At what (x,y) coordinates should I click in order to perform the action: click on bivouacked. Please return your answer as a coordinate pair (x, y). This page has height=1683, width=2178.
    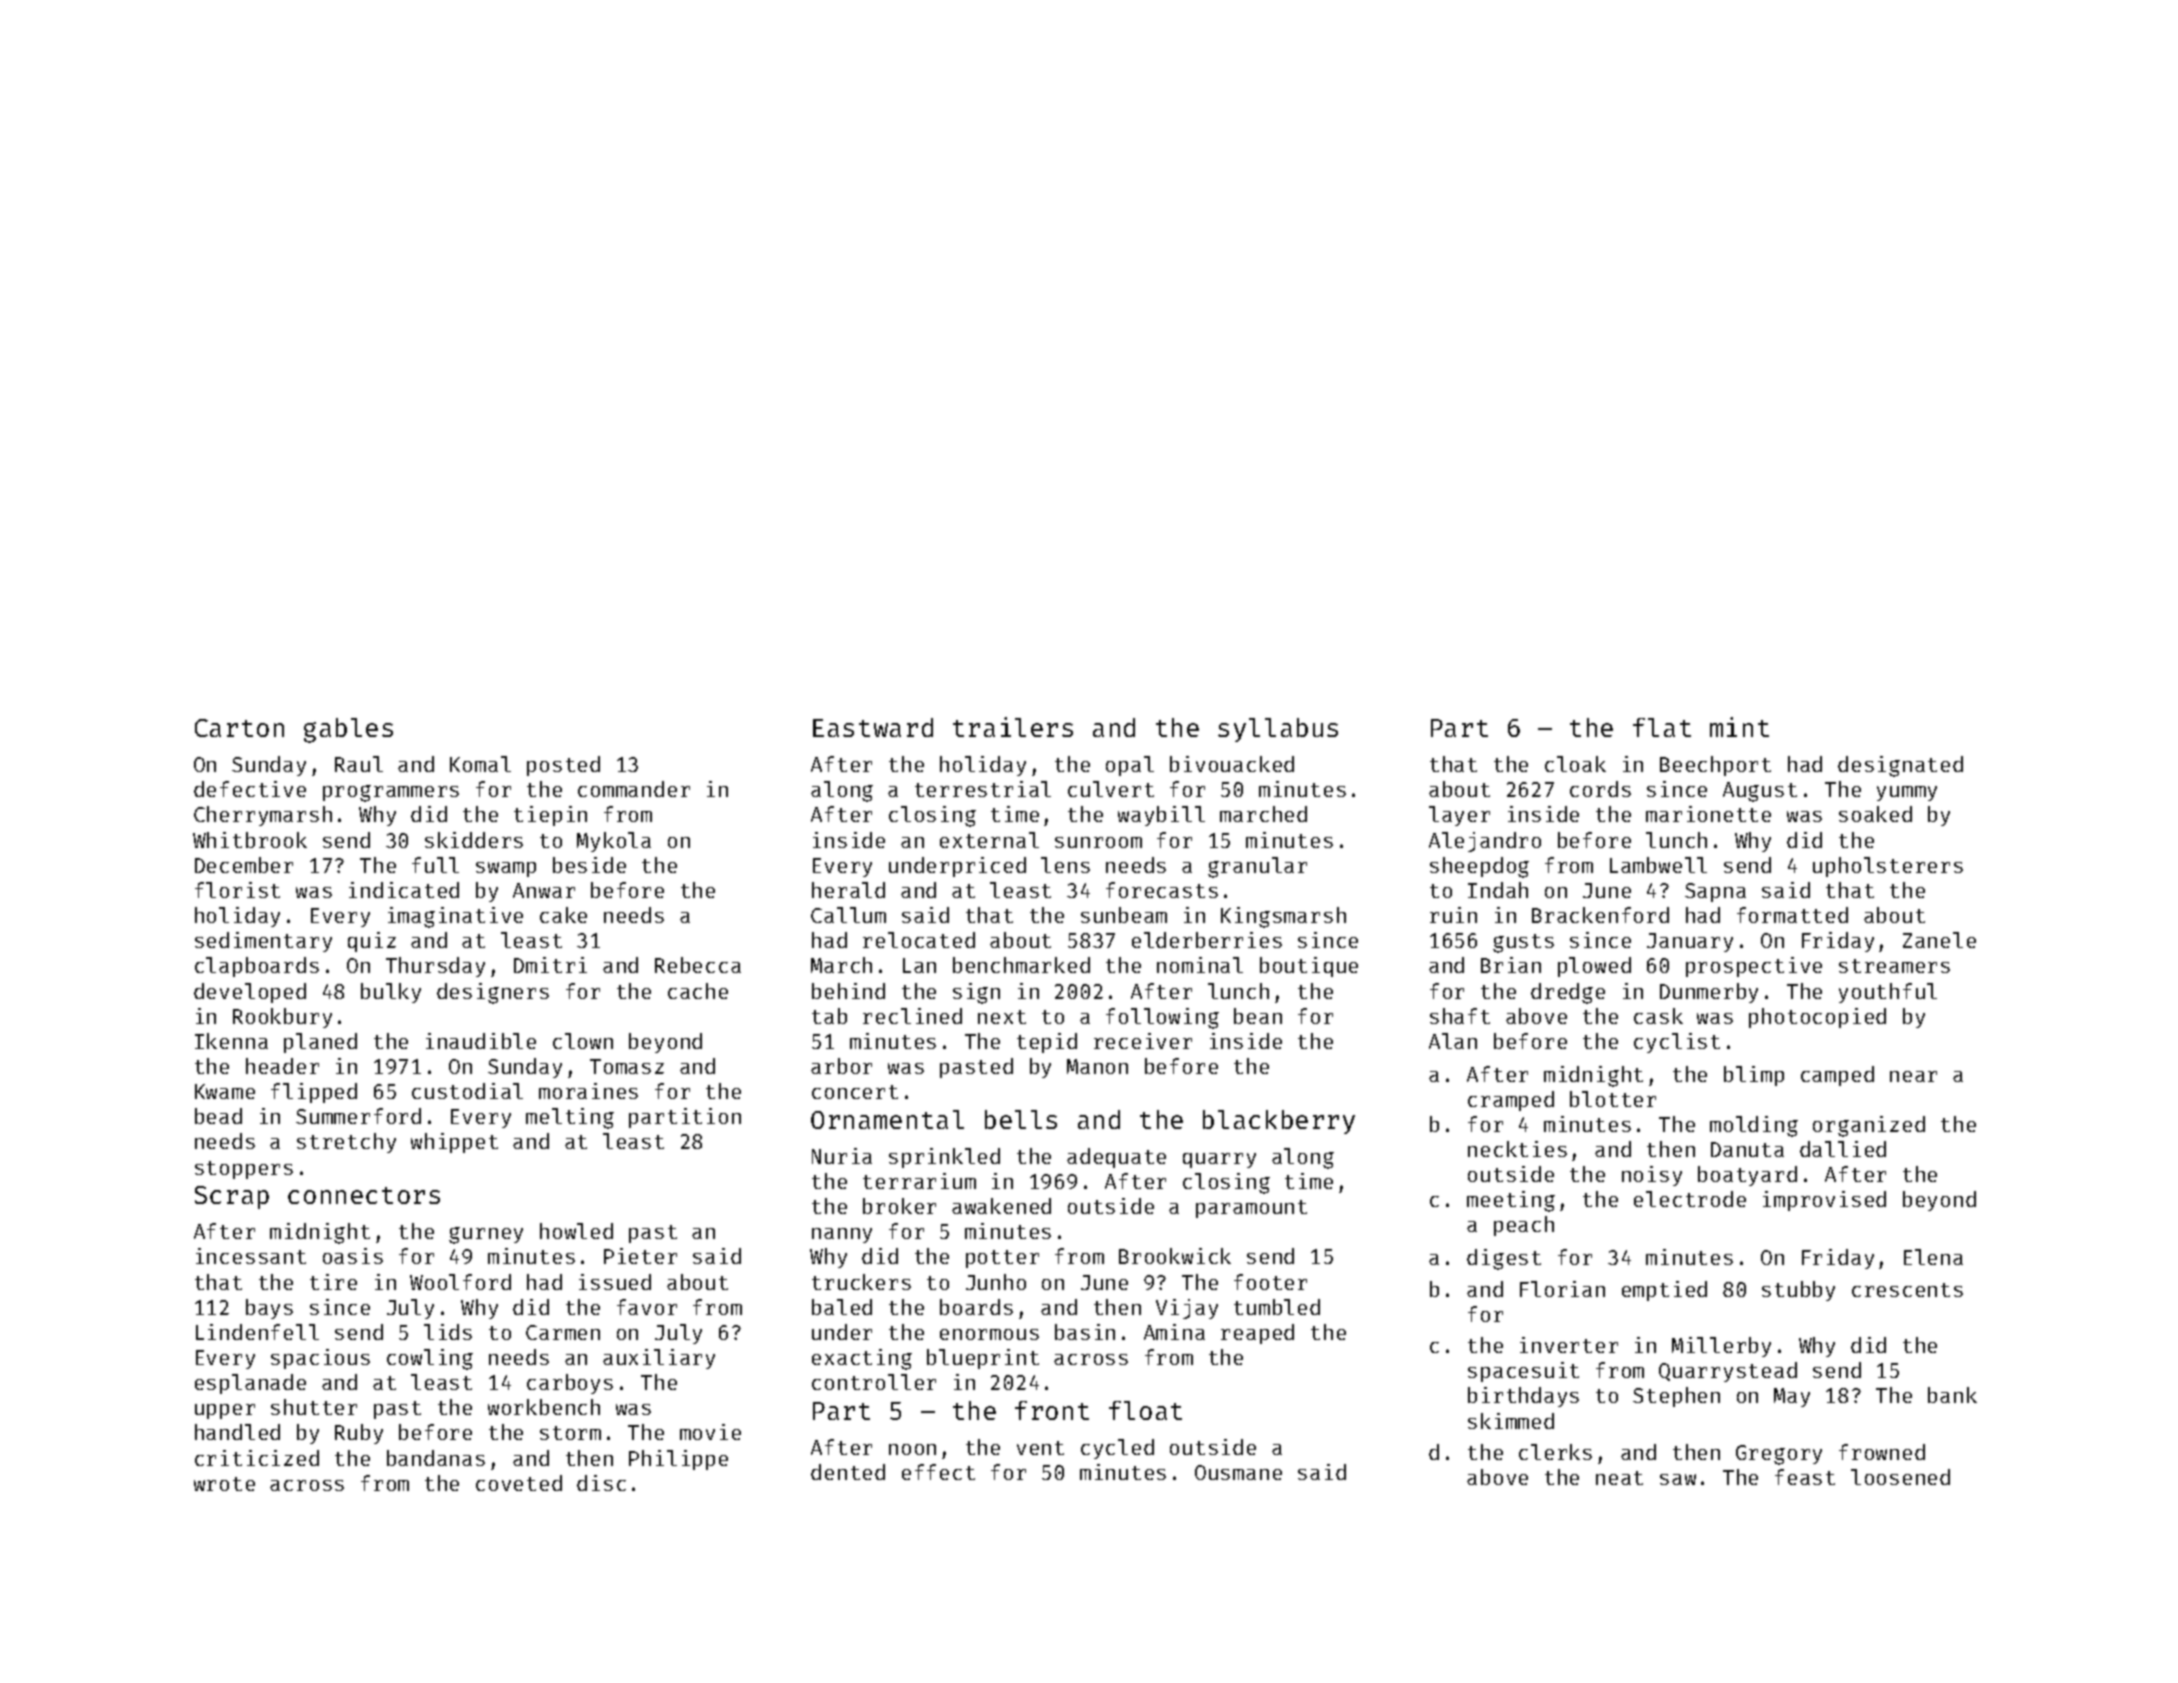
    Looking at the image, I should click on (1232, 764).
